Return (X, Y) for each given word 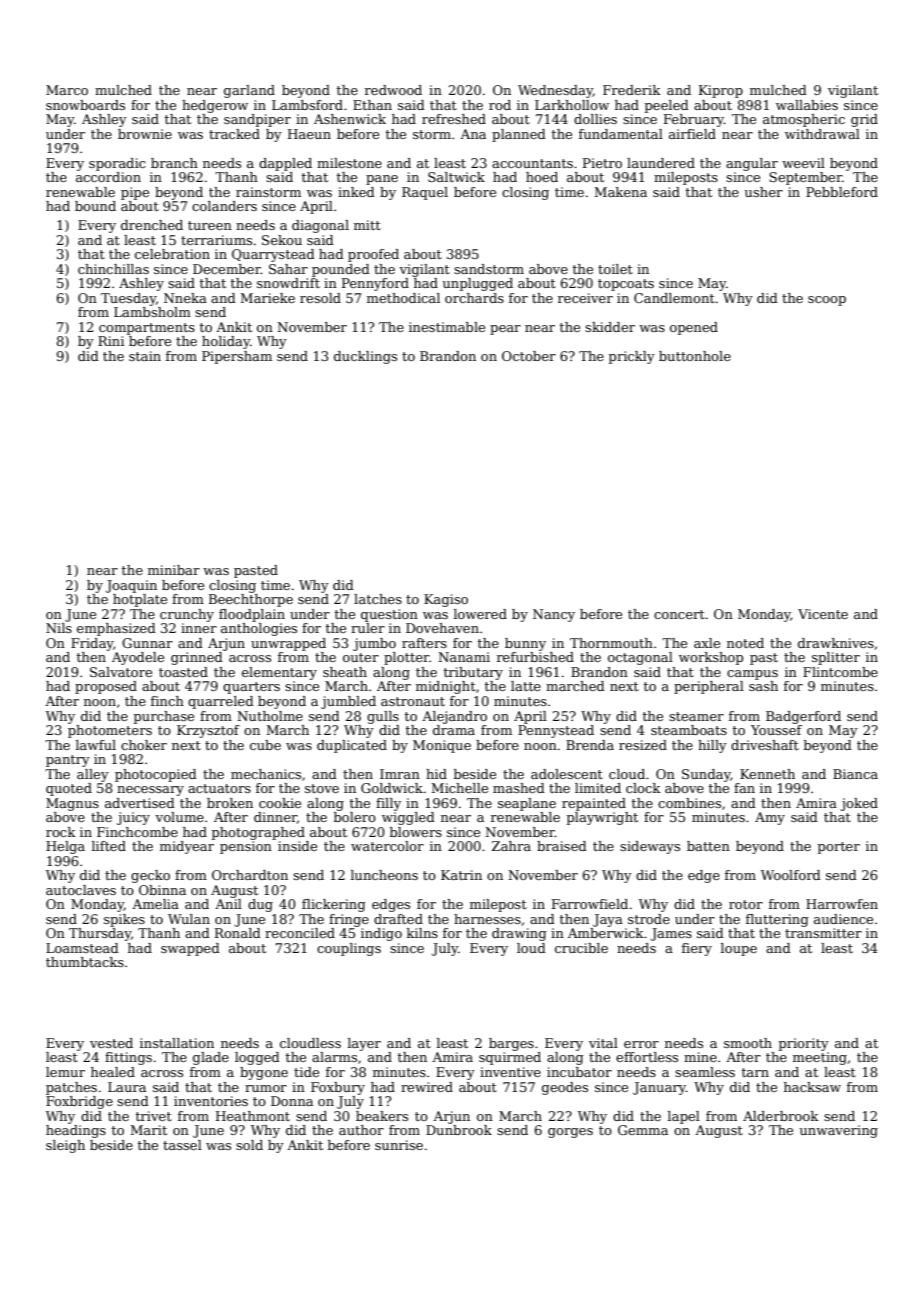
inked (356, 192)
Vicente (823, 614)
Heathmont (253, 1116)
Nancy (554, 615)
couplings (349, 949)
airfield (692, 134)
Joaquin (131, 586)
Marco (67, 90)
